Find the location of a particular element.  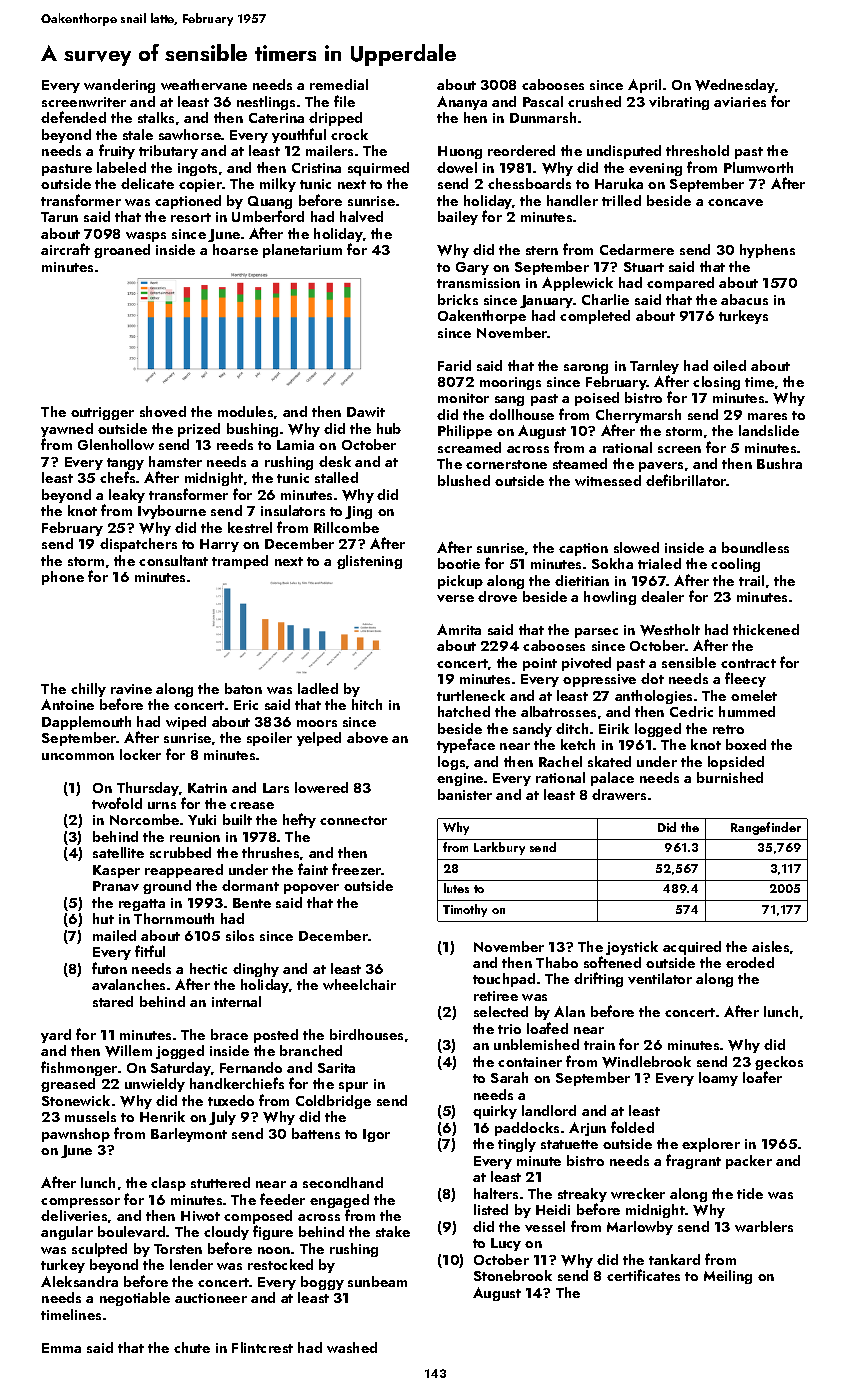

chute is located at coordinates (192, 1347).
